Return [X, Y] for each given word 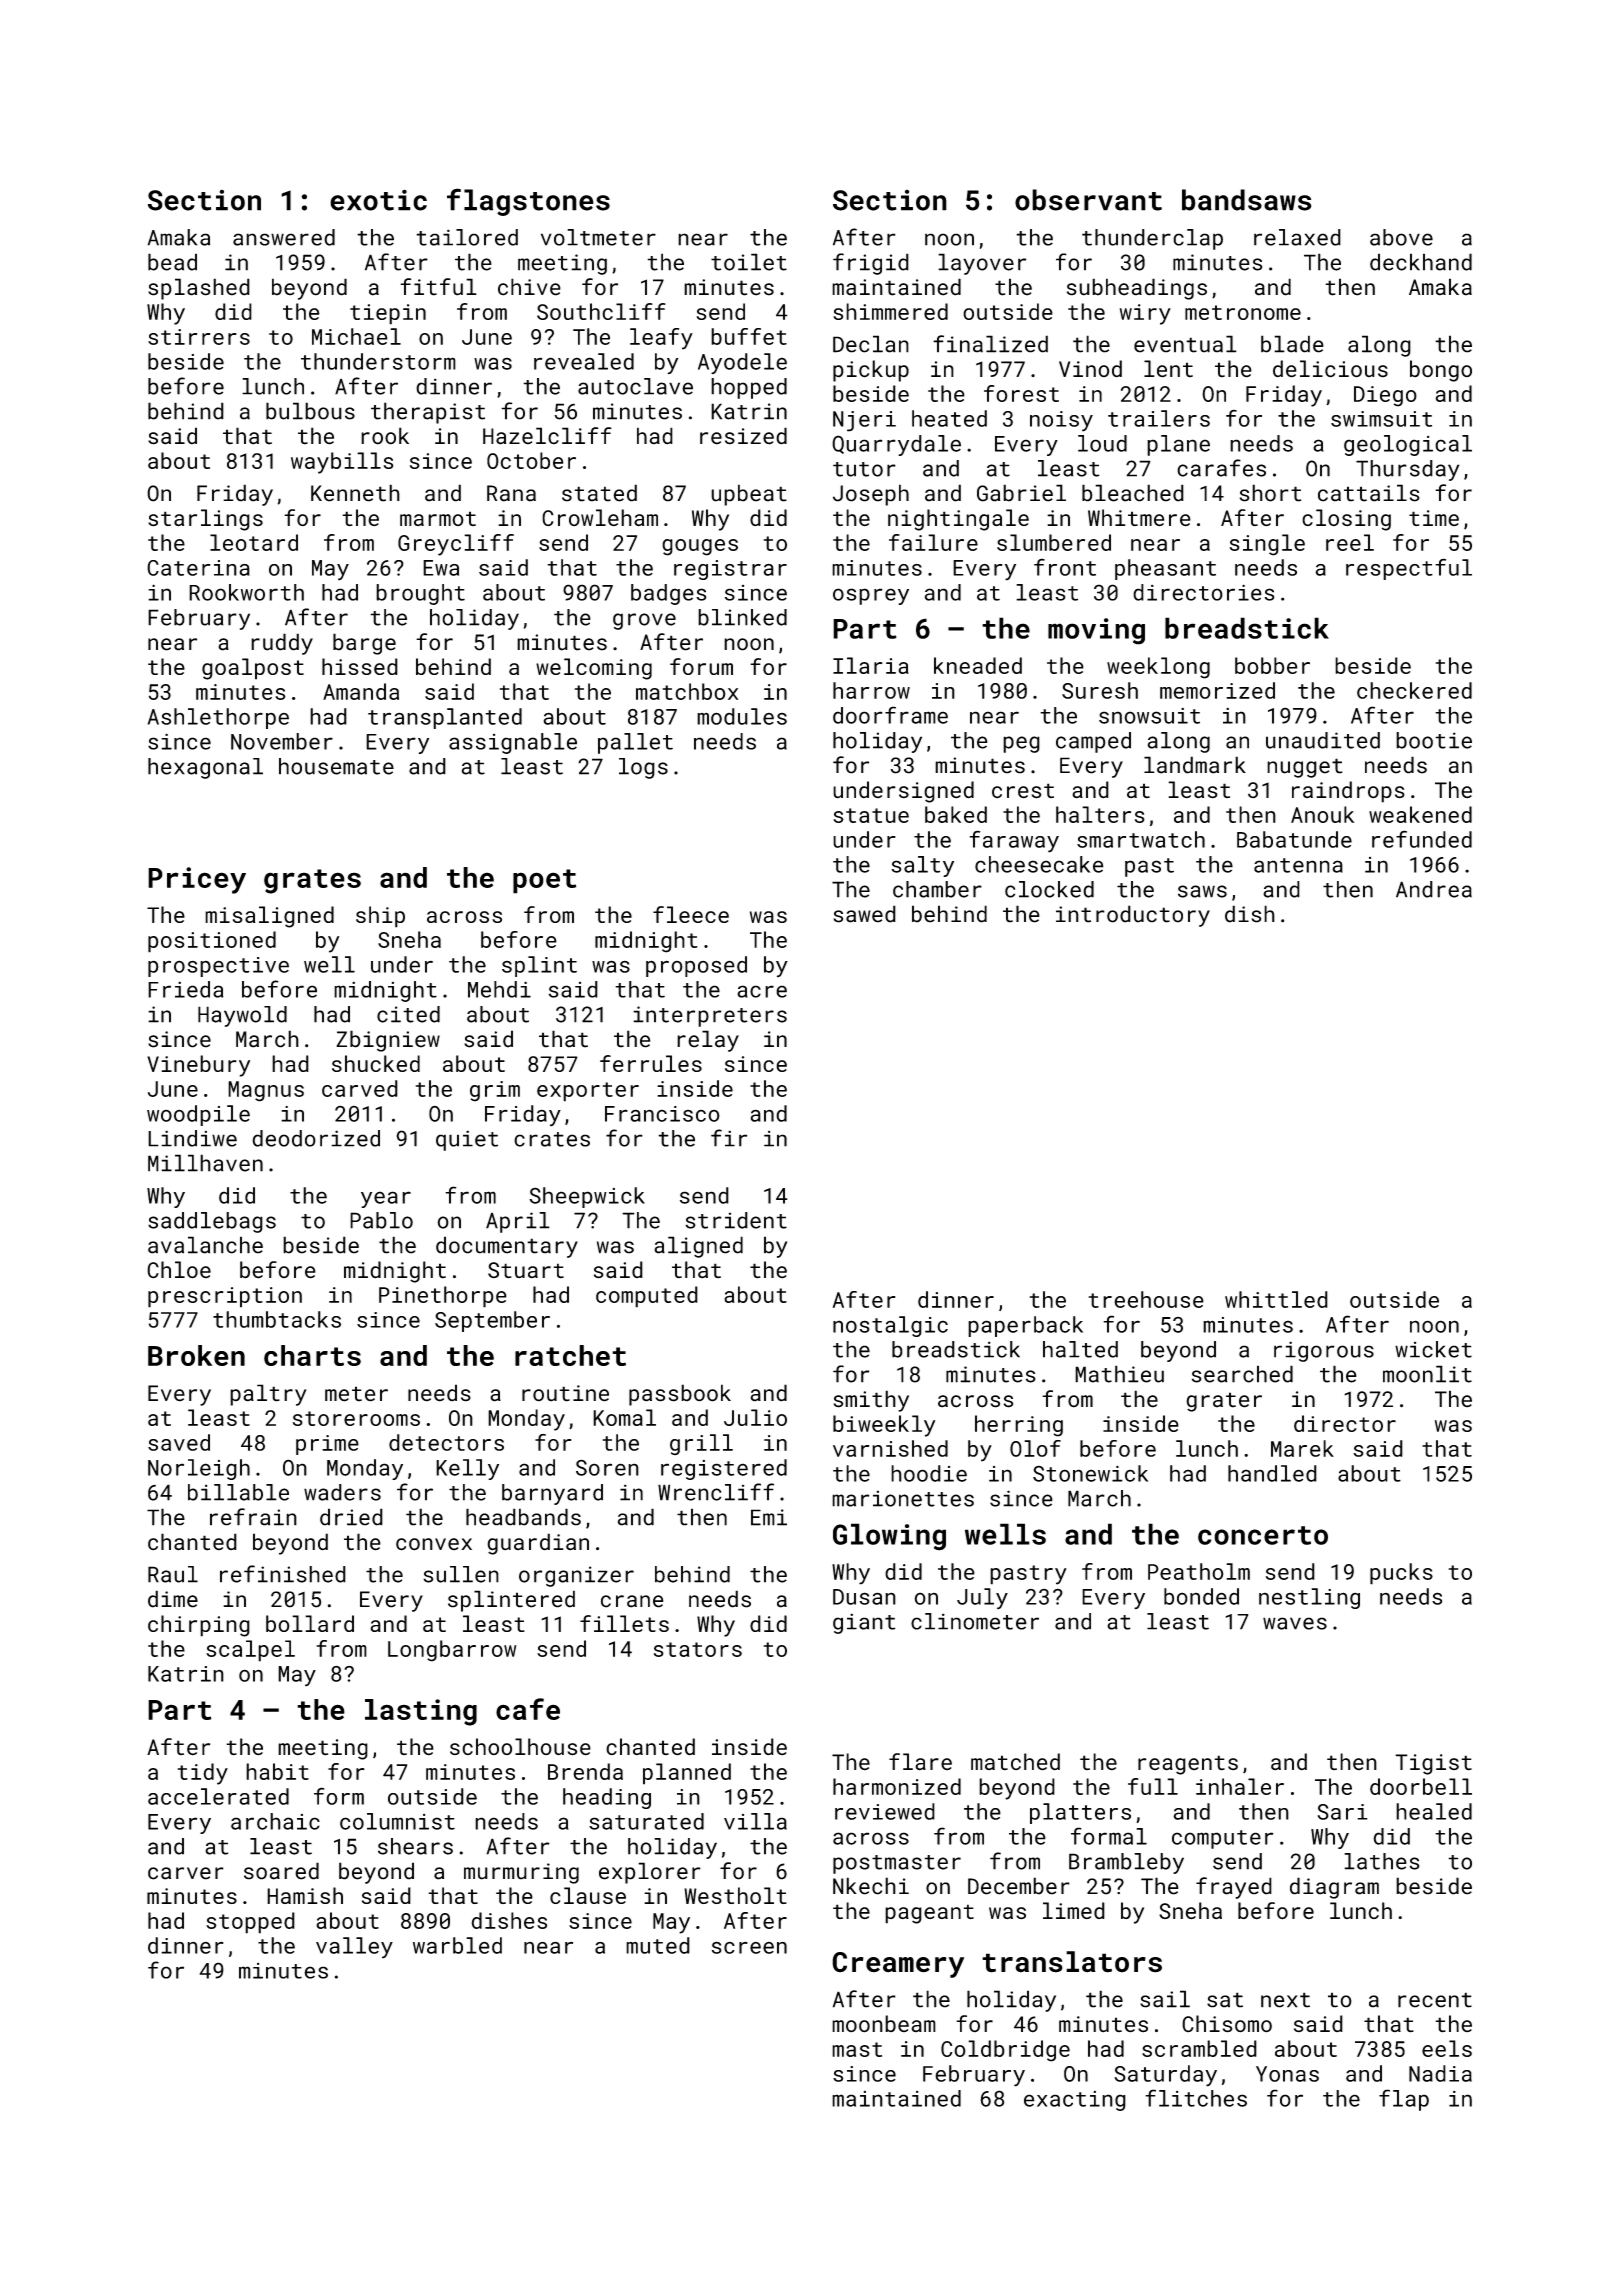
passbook [680, 1395]
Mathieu [1119, 1374]
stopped [250, 1923]
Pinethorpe [443, 1297]
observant [1088, 200]
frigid [871, 264]
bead [172, 262]
